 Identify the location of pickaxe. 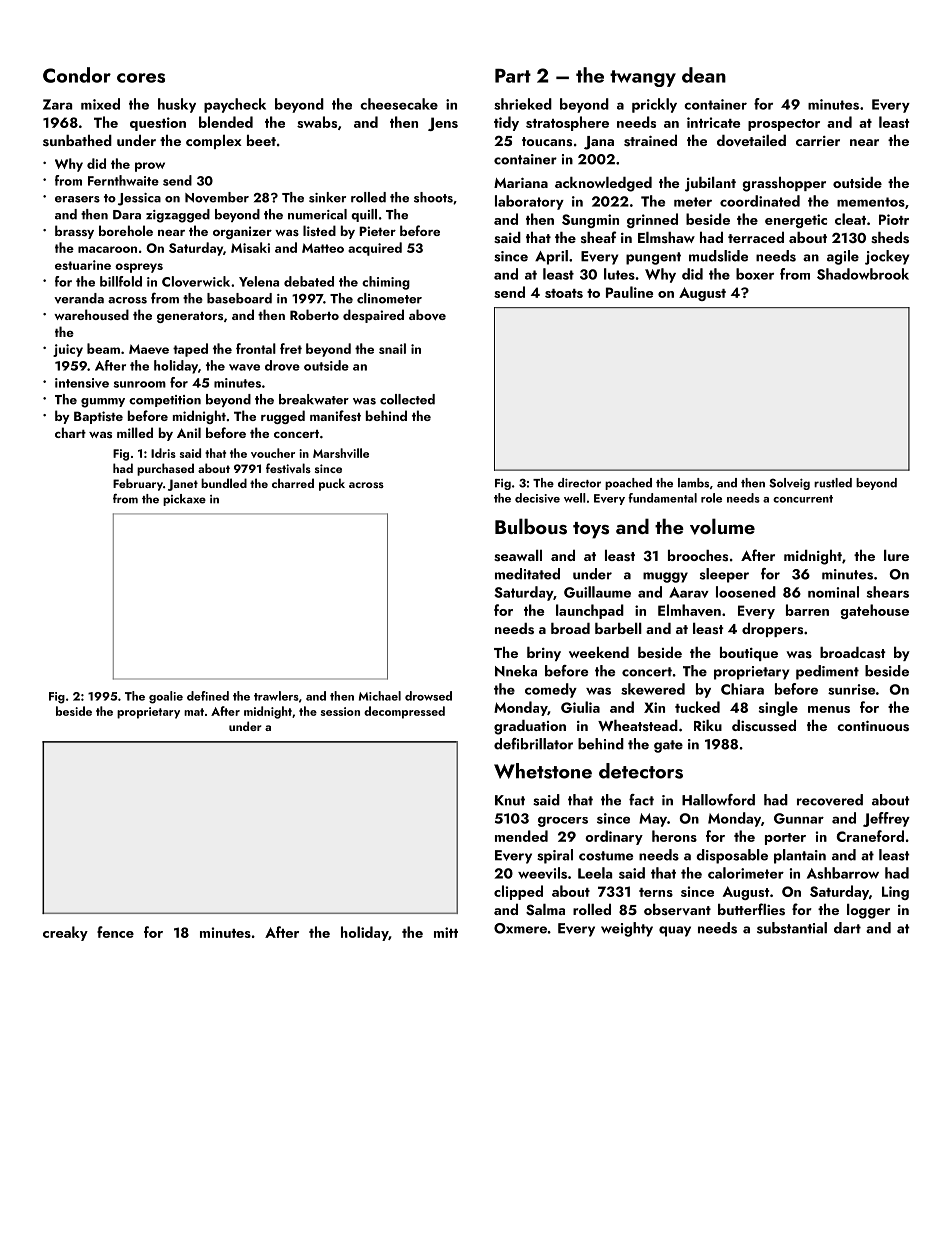
(184, 500).
